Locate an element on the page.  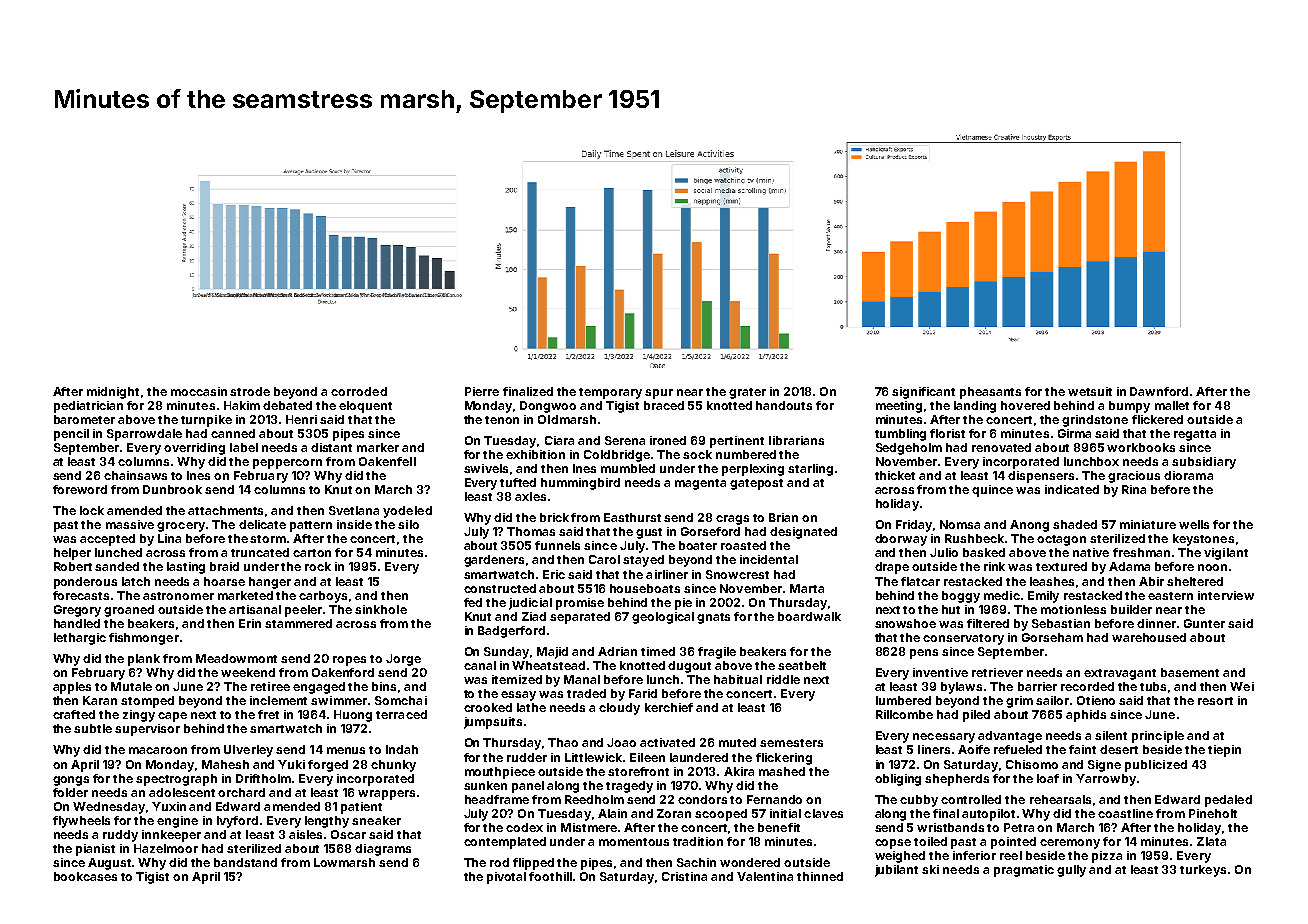
snowshoe is located at coordinates (905, 623).
